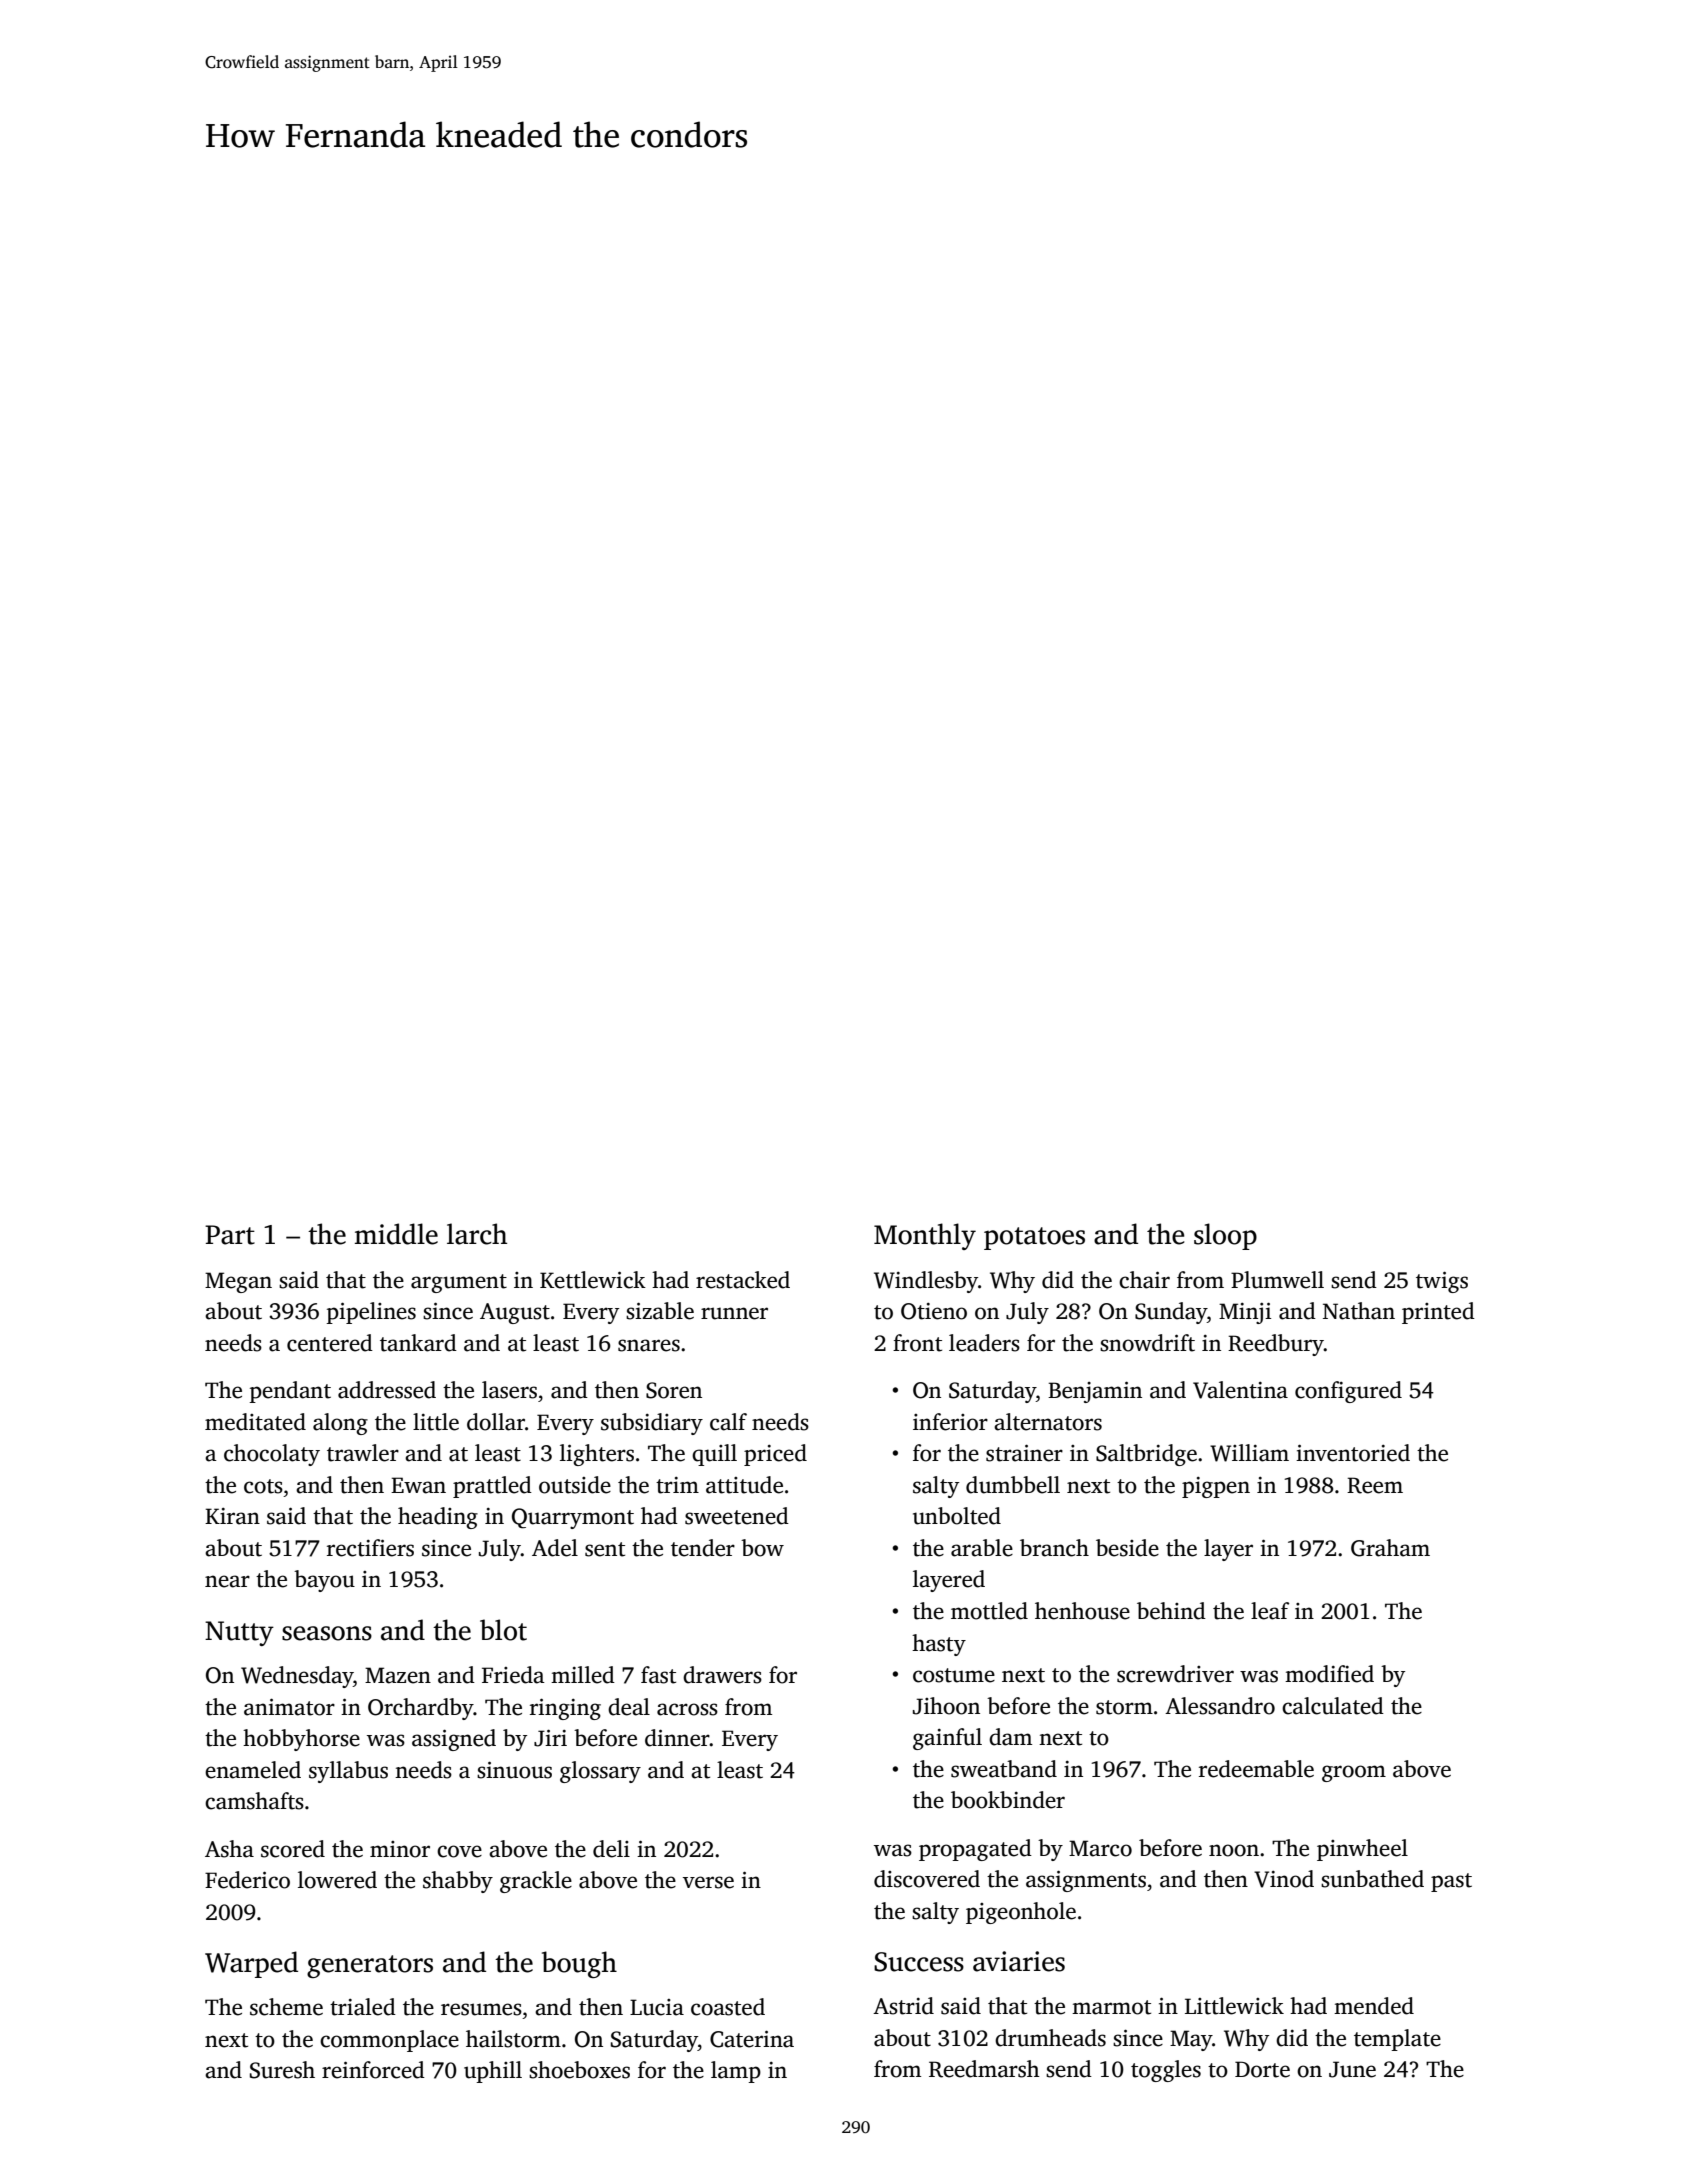 This image has height=2178, width=1683. What do you see at coordinates (1284, 1879) in the image?
I see `Vinod` at bounding box center [1284, 1879].
